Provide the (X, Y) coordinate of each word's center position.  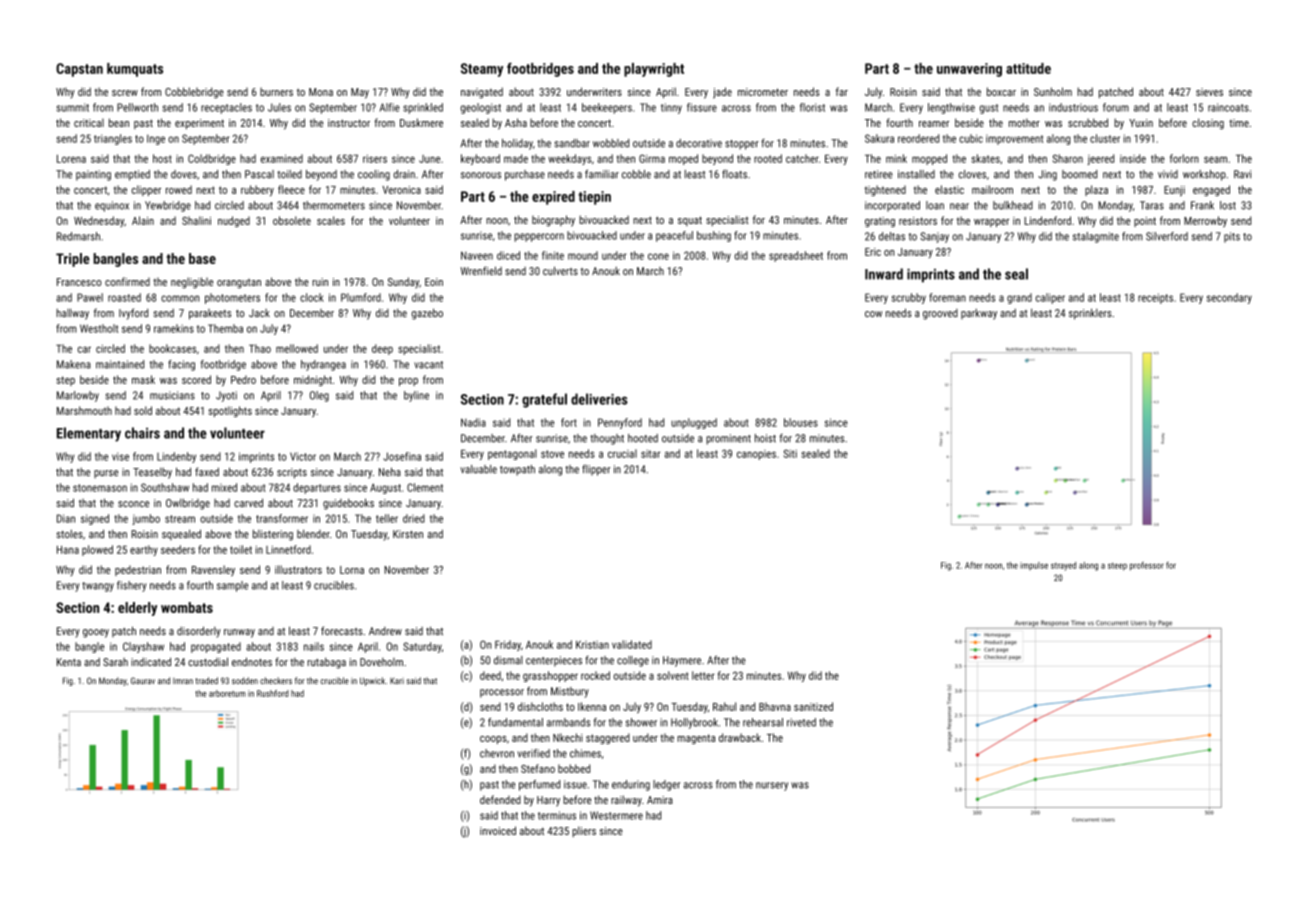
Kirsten (408, 534)
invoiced (498, 830)
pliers (584, 831)
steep (1117, 567)
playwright (654, 70)
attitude (1028, 68)
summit (72, 107)
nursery (772, 786)
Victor (303, 456)
